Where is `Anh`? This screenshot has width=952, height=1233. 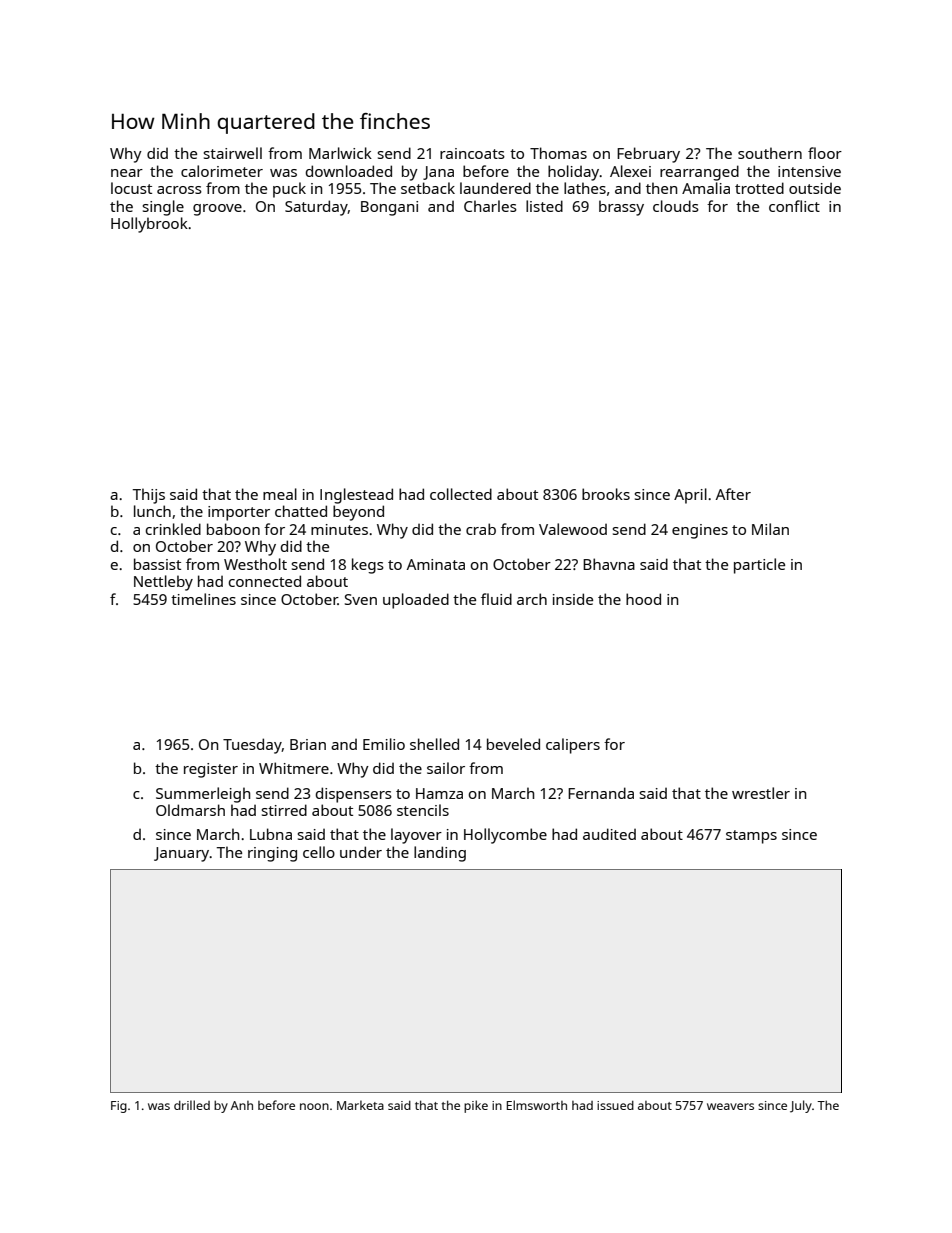 Anh is located at coordinates (242, 1105).
